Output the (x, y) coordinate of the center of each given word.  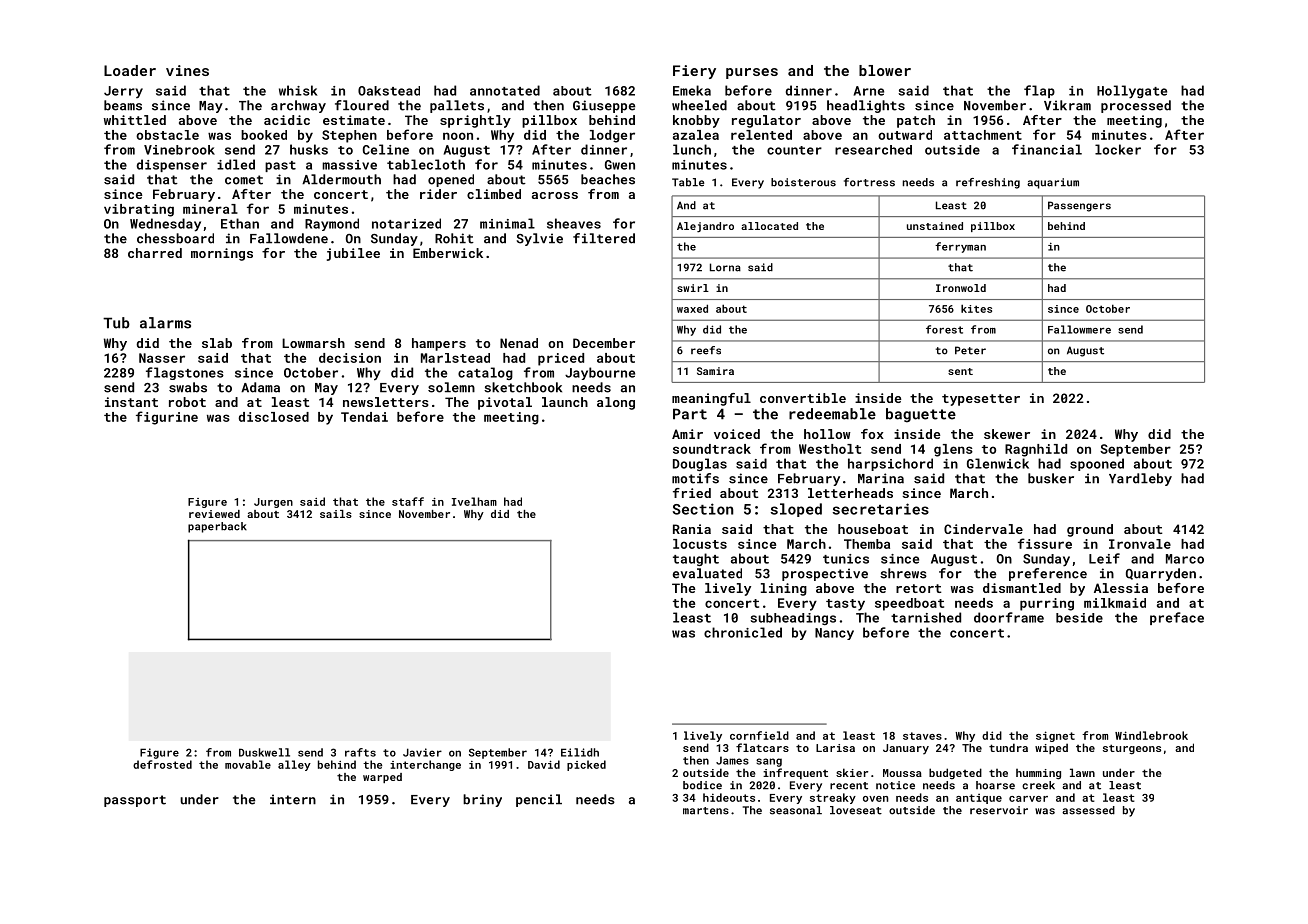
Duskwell (264, 752)
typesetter (981, 400)
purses (752, 73)
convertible (803, 398)
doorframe (1009, 617)
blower (885, 70)
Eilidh (580, 752)
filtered (604, 238)
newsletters (386, 402)
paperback (217, 527)
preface (1177, 618)
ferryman (960, 247)
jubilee (353, 254)
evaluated (707, 573)
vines (187, 70)
